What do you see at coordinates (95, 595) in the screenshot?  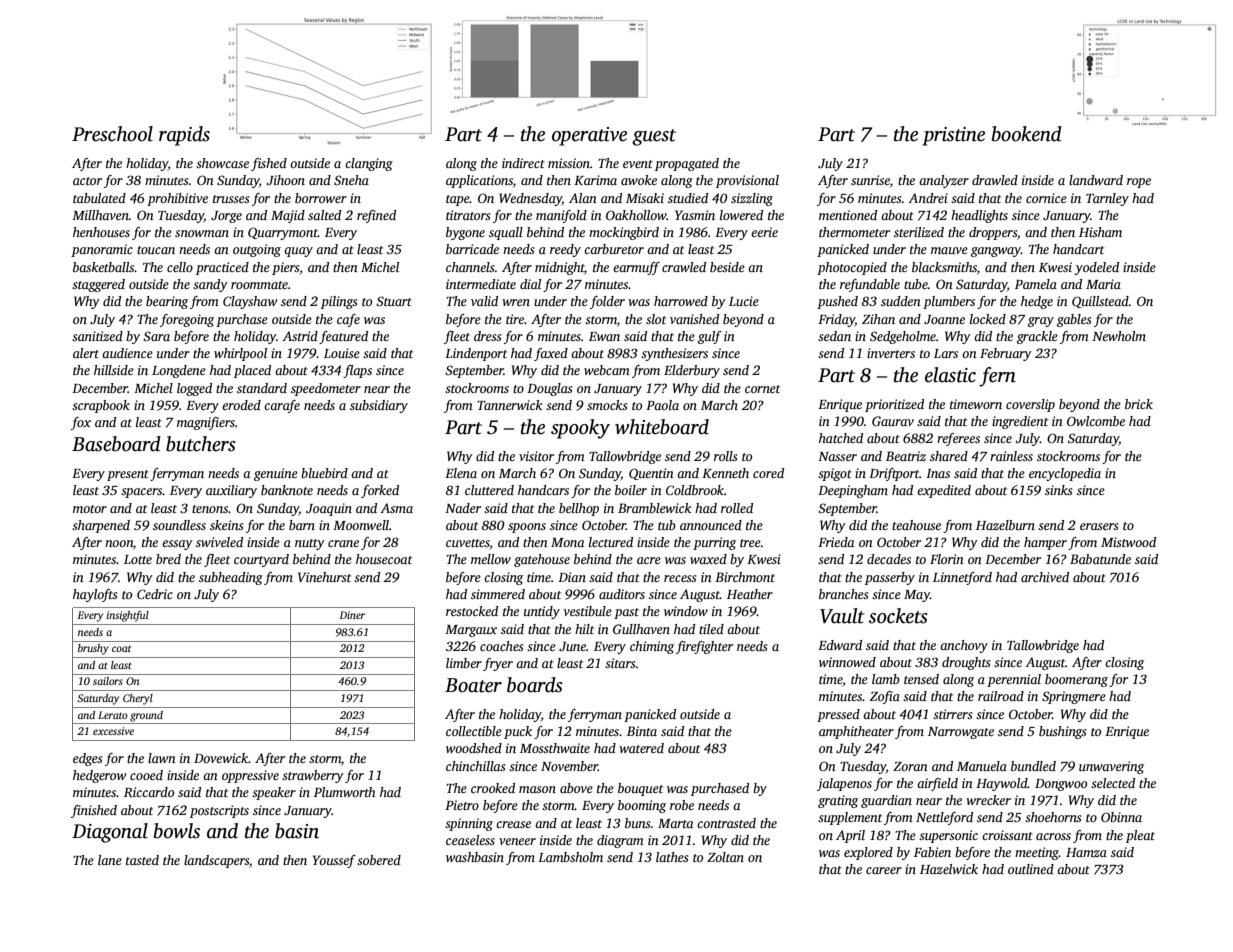 I see `haylofts` at bounding box center [95, 595].
